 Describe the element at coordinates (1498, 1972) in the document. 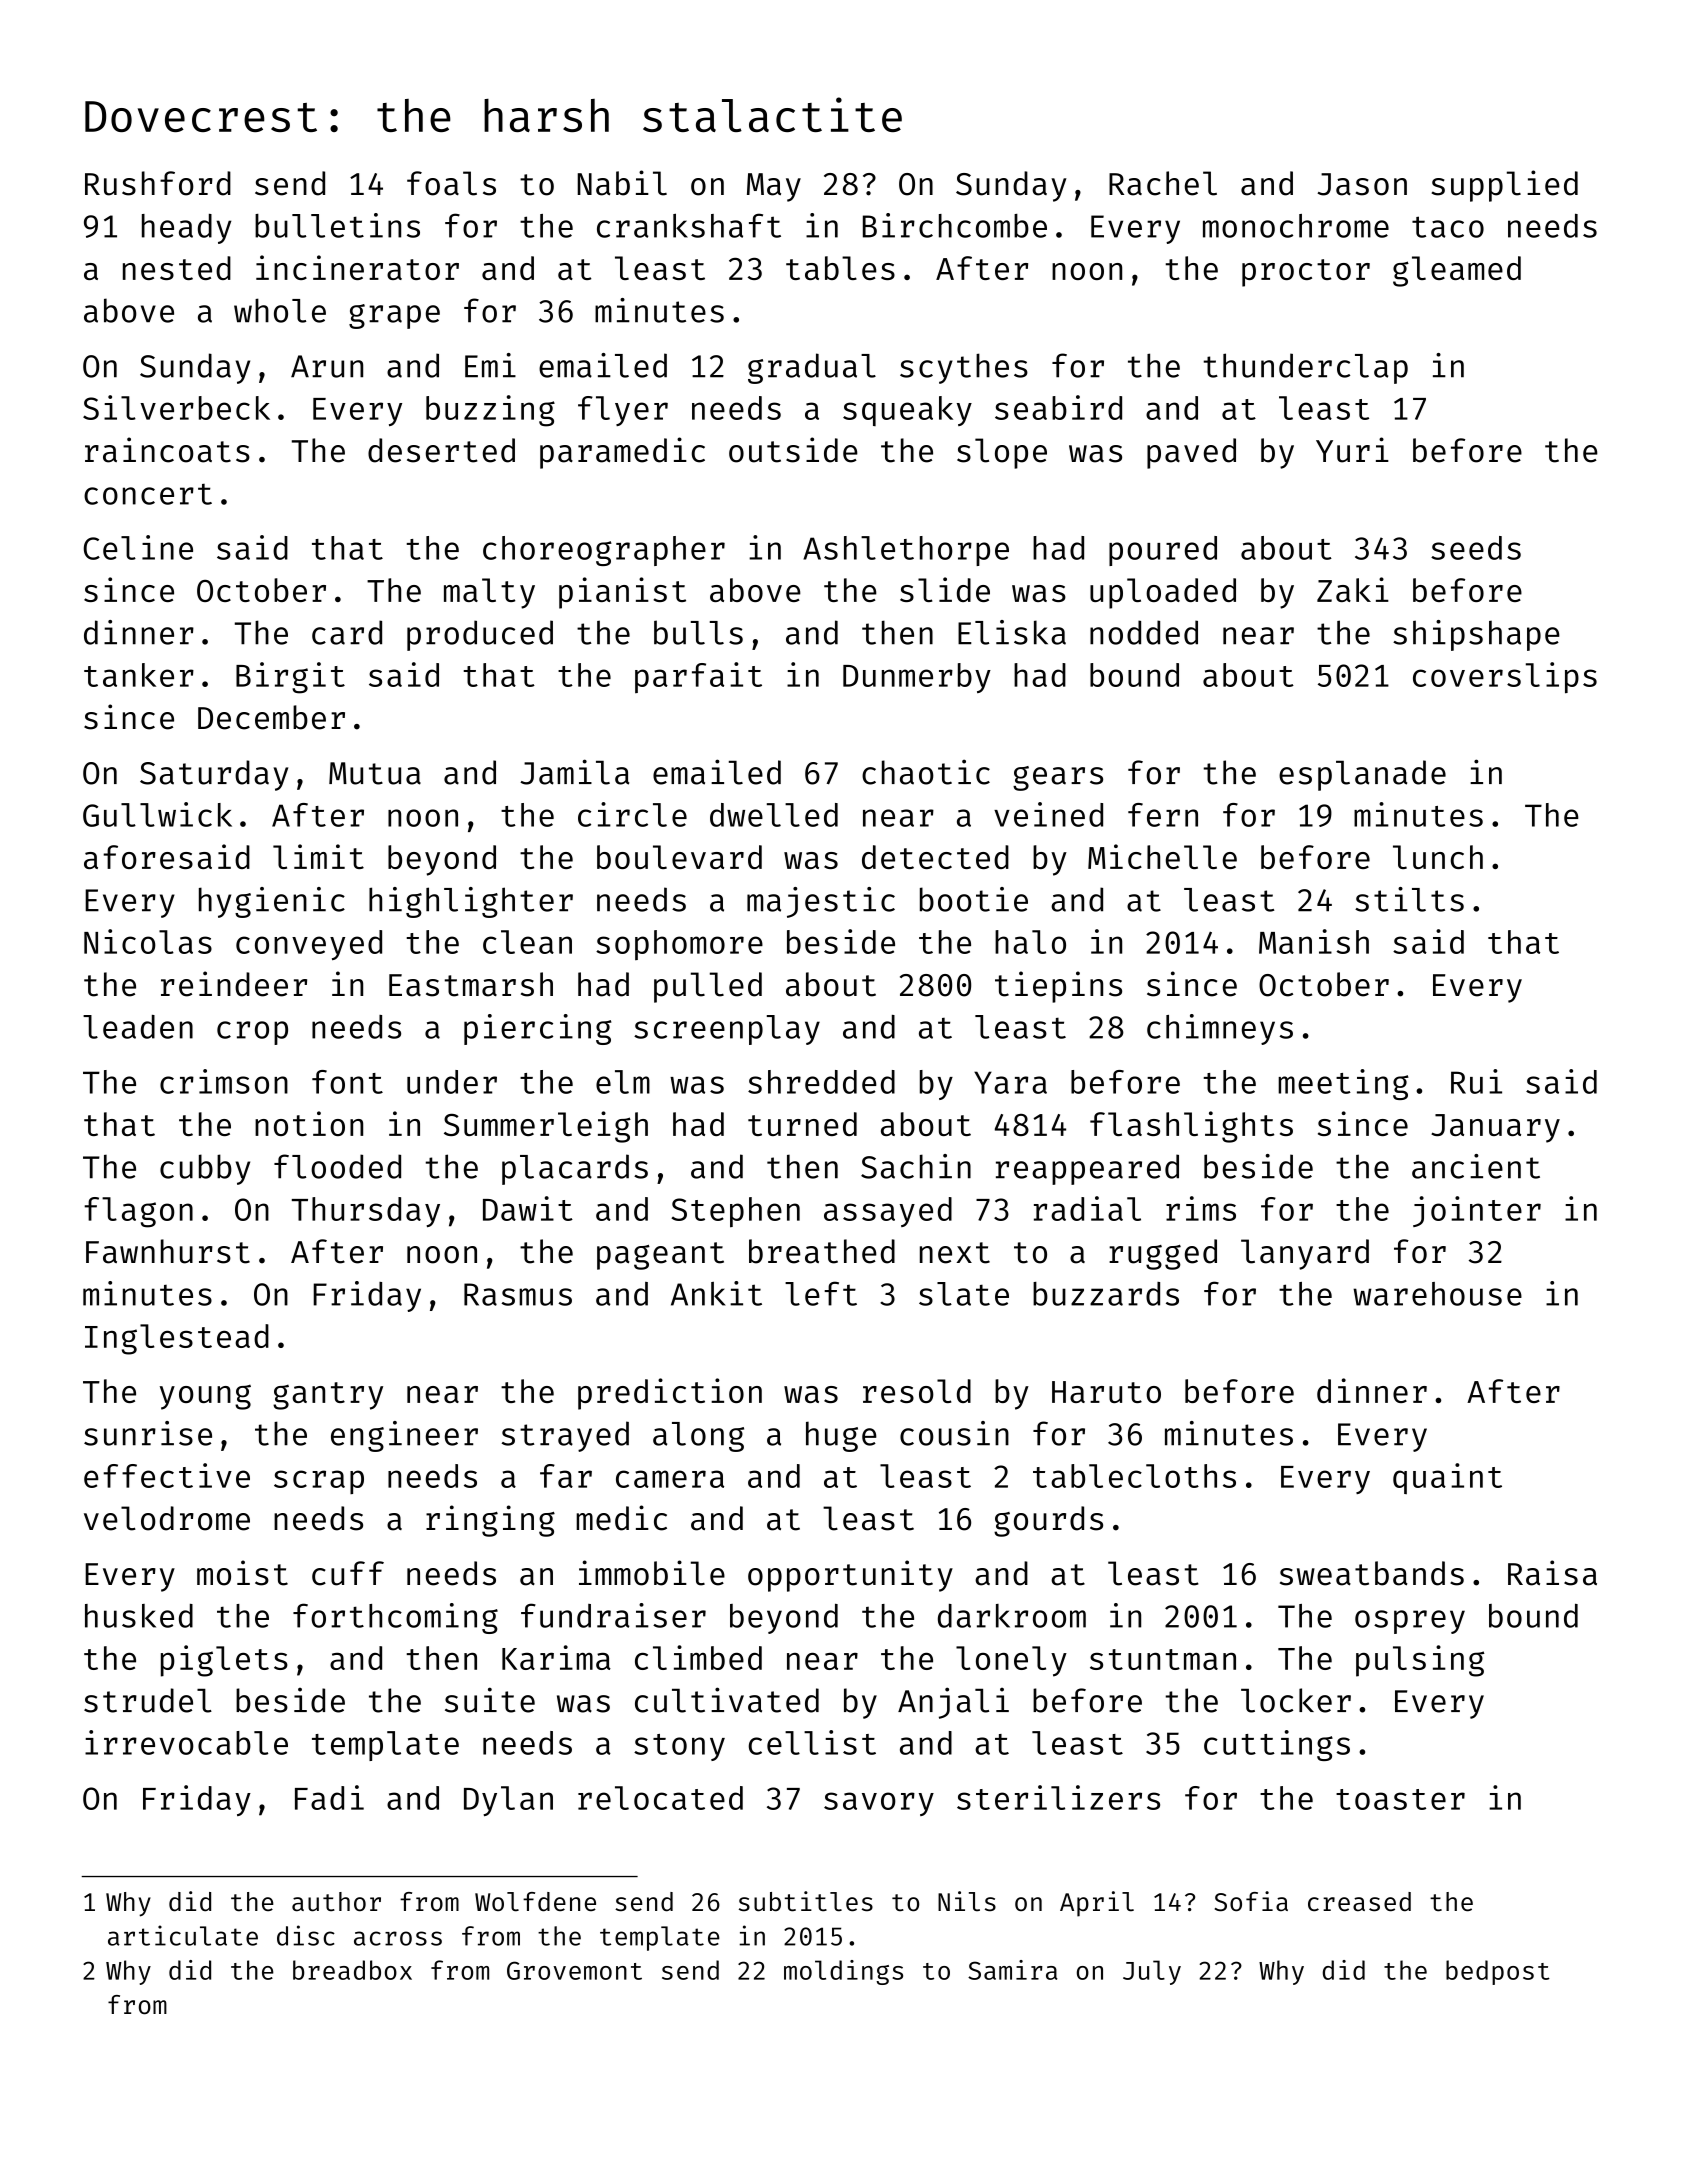

I see `bedpost` at that location.
